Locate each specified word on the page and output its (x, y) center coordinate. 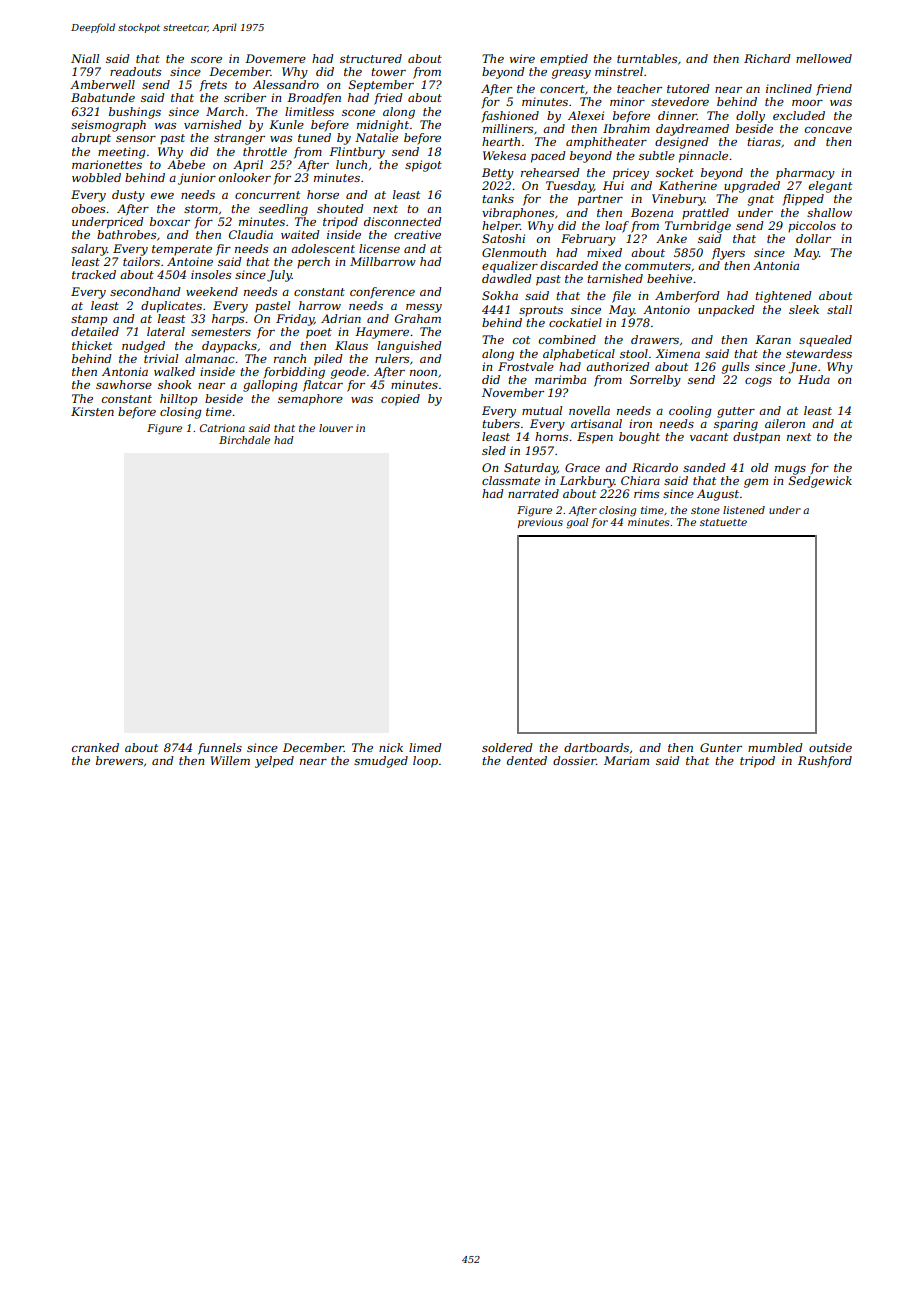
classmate (511, 480)
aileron (785, 423)
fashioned (510, 117)
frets (213, 86)
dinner (677, 115)
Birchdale (244, 440)
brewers (119, 760)
